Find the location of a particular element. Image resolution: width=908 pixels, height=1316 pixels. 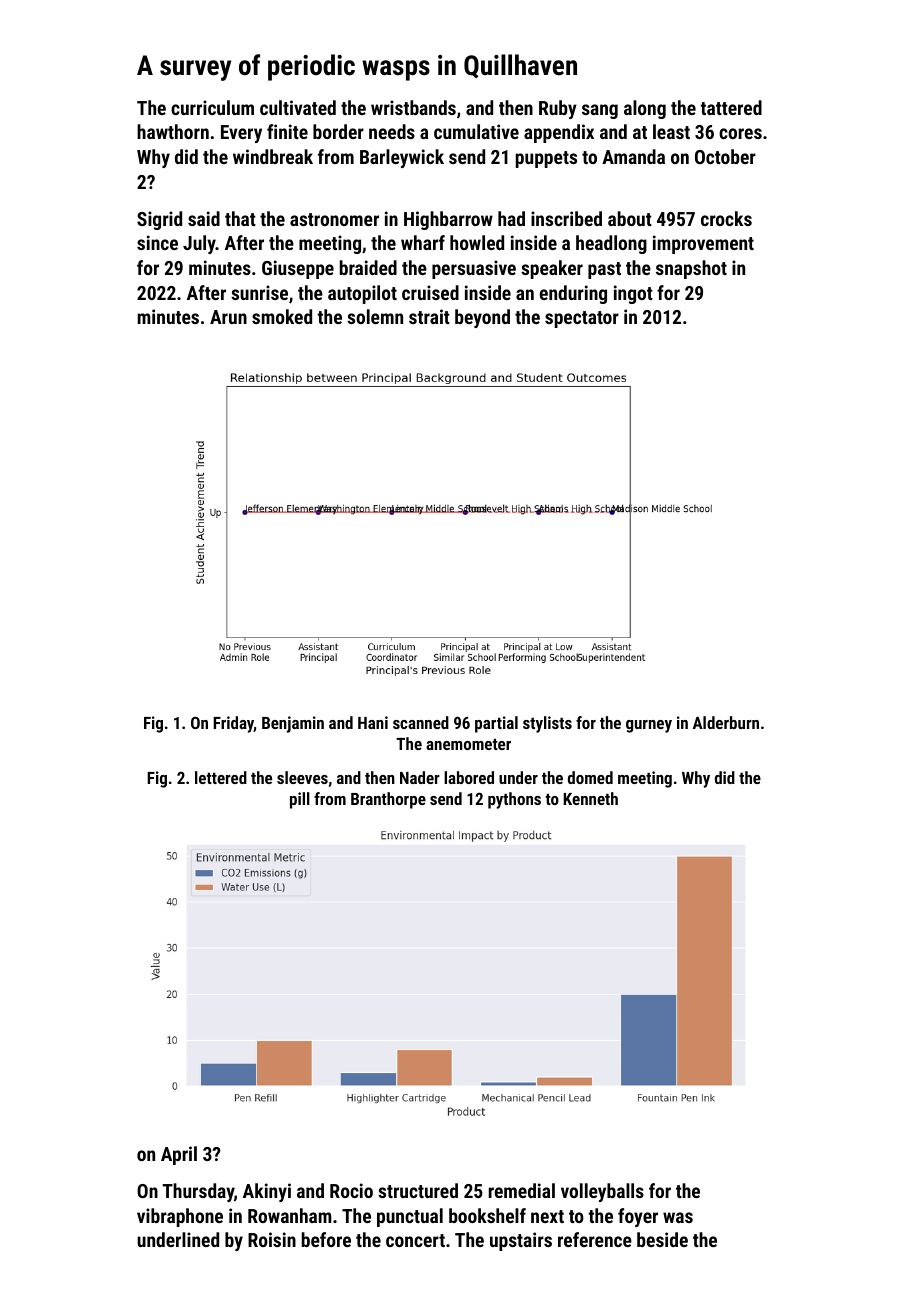

gurney is located at coordinates (649, 726).
